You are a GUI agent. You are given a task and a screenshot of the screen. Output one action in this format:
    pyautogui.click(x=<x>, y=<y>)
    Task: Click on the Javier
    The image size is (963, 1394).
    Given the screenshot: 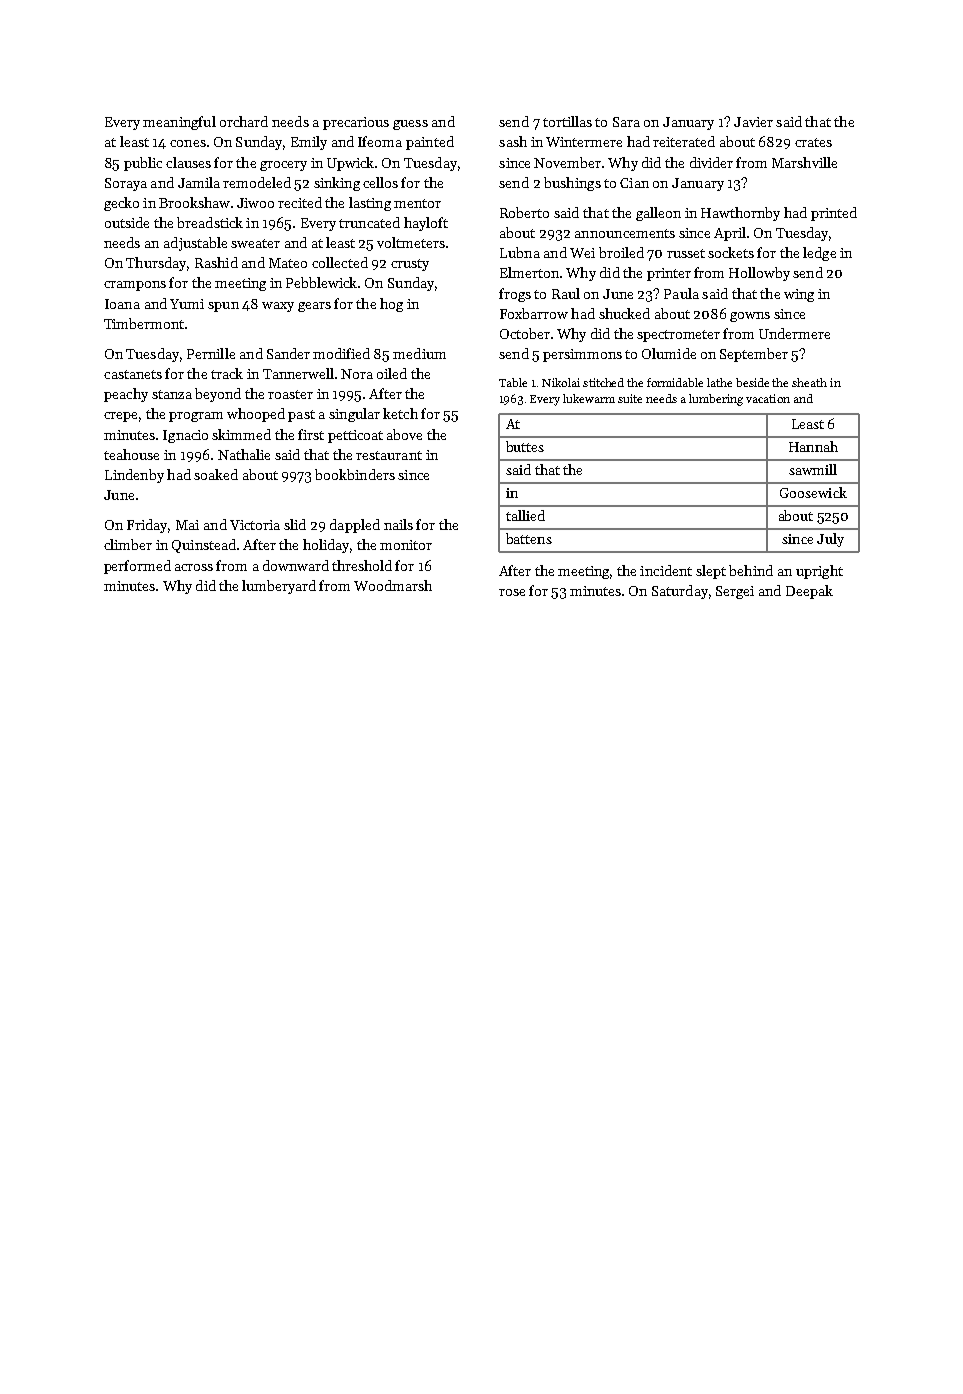 What is the action you would take?
    pyautogui.click(x=753, y=122)
